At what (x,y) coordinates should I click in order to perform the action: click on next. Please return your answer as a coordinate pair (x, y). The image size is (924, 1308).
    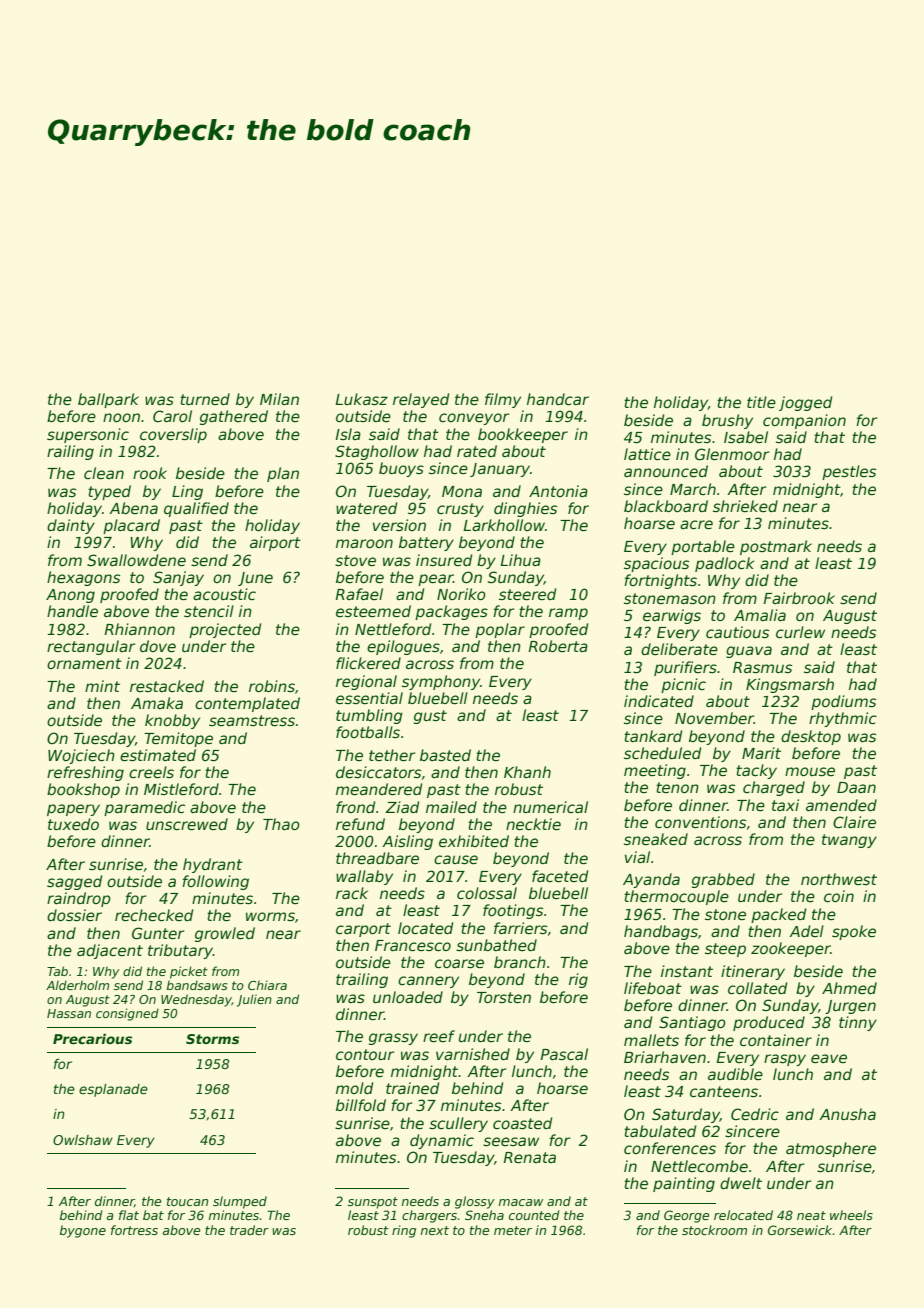
    Looking at the image, I should click on (435, 1230).
